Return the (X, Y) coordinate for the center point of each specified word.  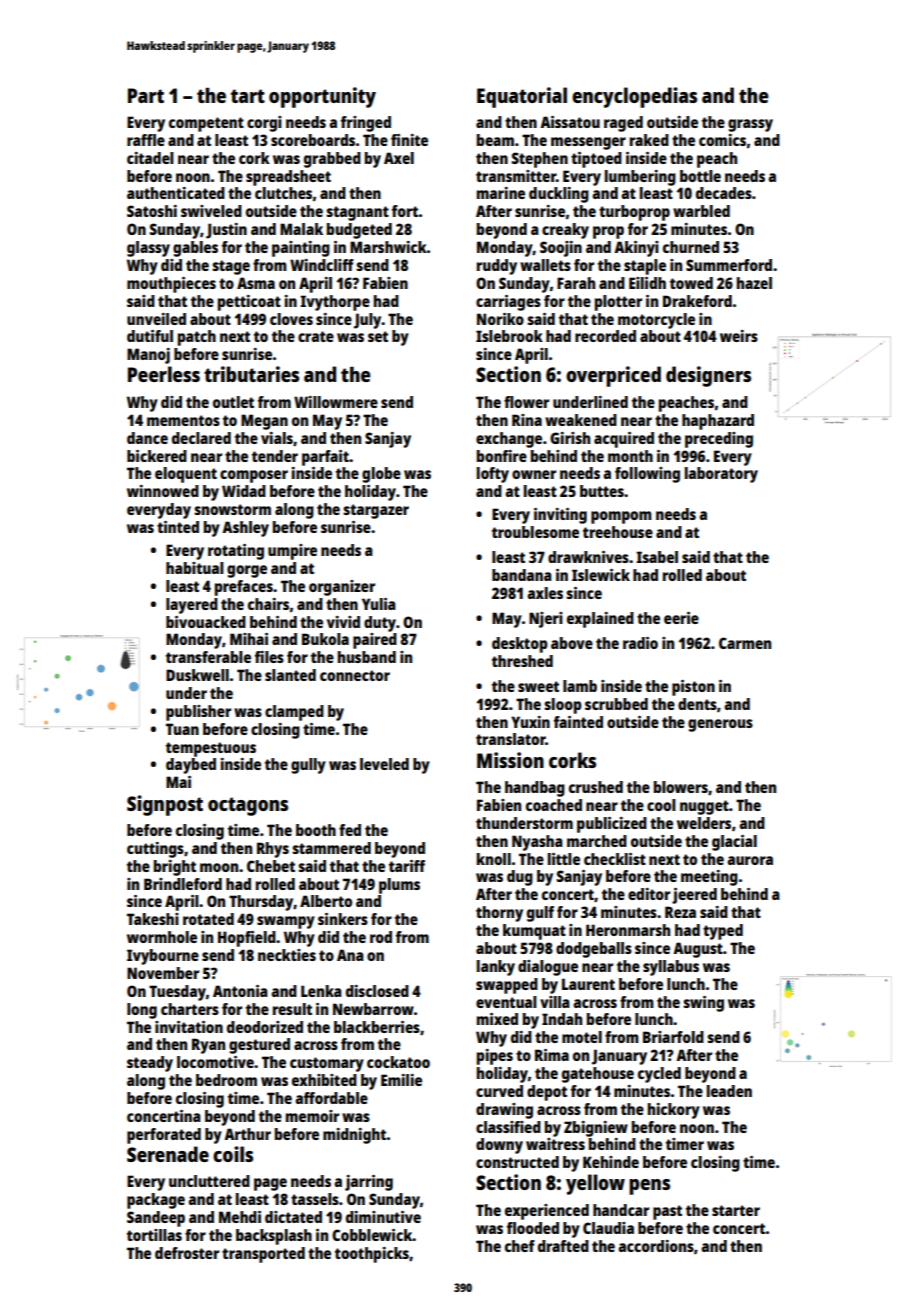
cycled (659, 1075)
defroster (187, 1253)
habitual (195, 568)
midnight (355, 1136)
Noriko (500, 319)
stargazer (376, 511)
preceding (719, 440)
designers (708, 376)
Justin (226, 231)
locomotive (215, 1062)
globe (381, 475)
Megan (264, 422)
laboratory (721, 475)
